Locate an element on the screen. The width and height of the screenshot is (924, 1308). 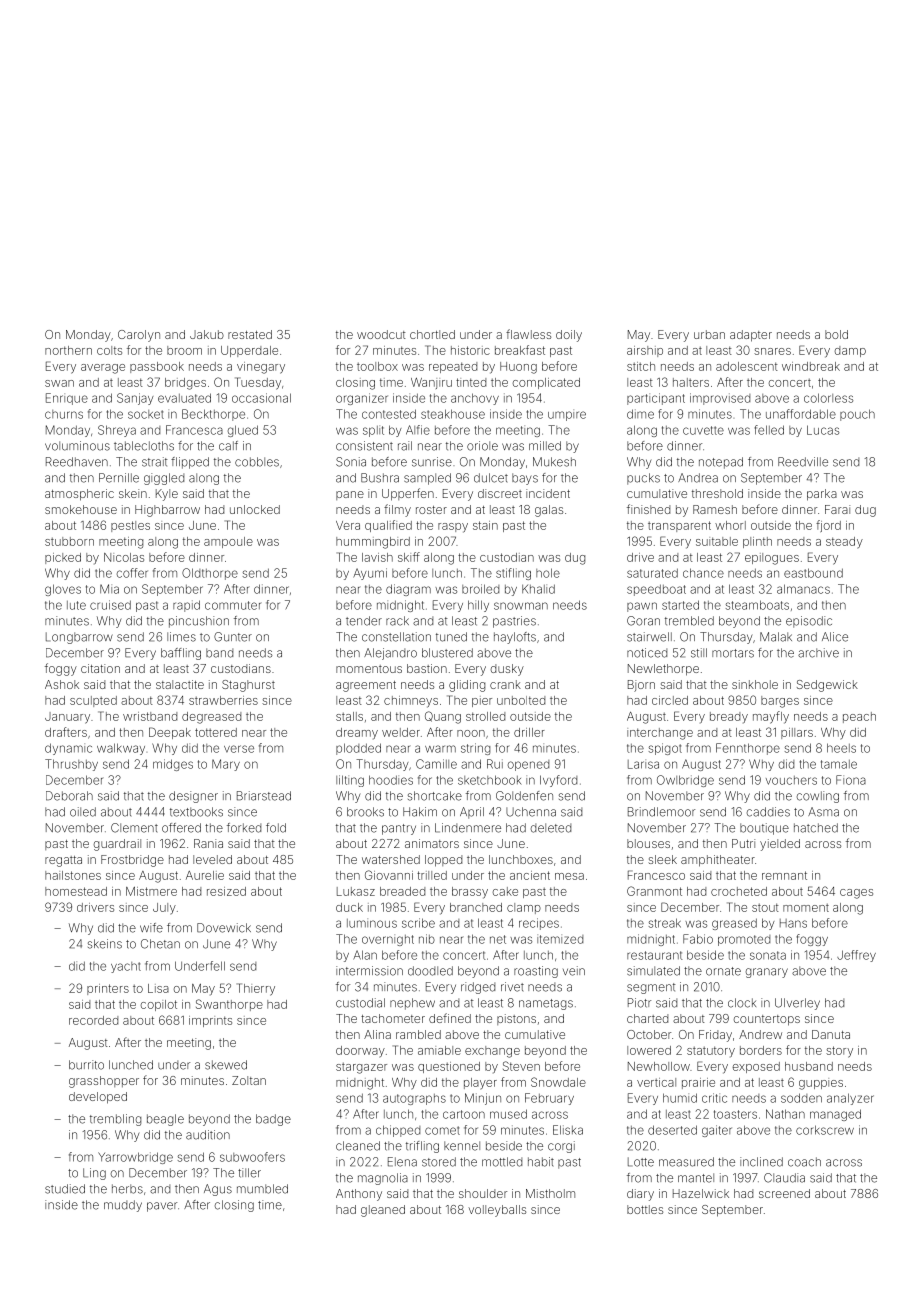
Hans is located at coordinates (793, 923).
